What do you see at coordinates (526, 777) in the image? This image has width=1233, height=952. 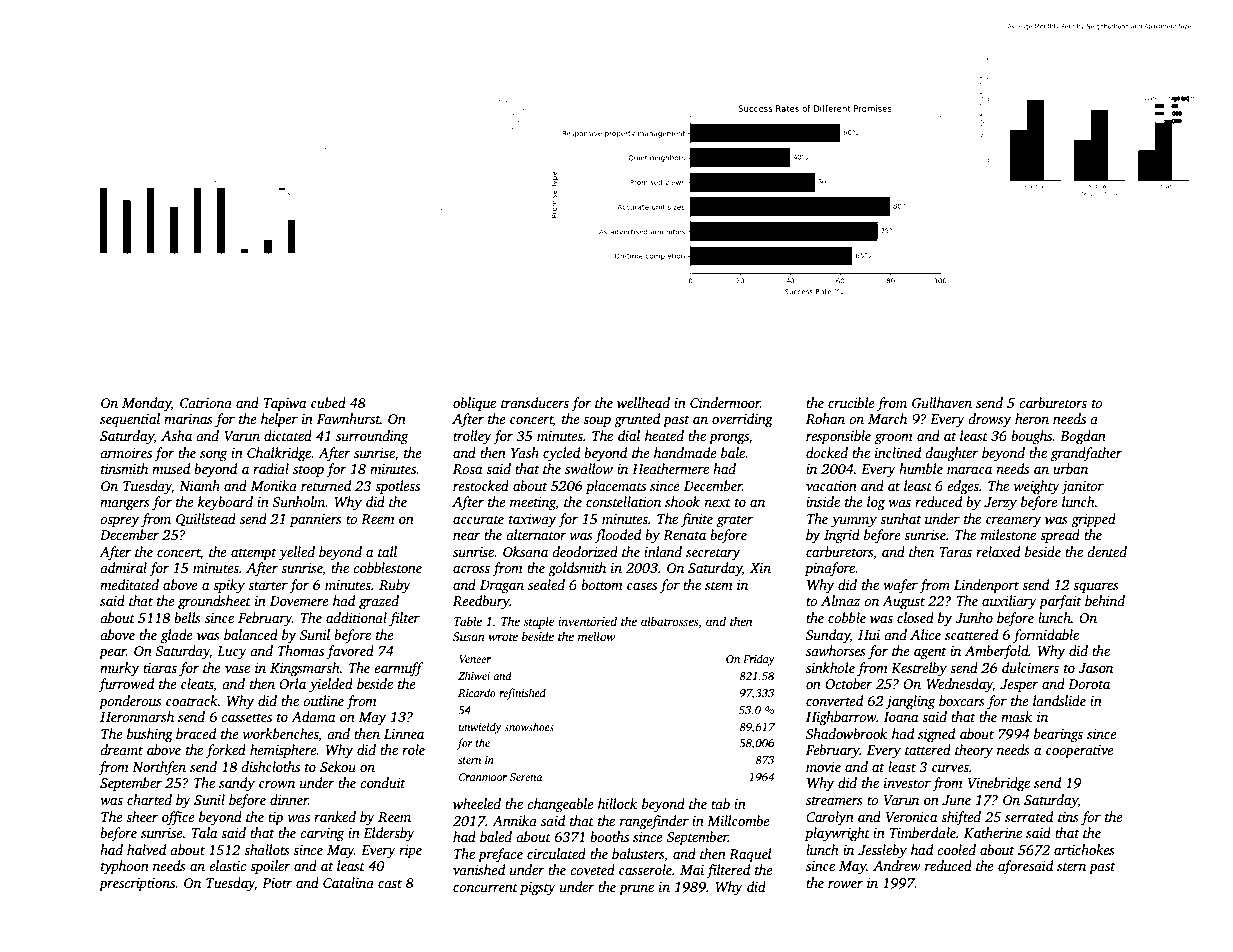 I see `Serena` at bounding box center [526, 777].
